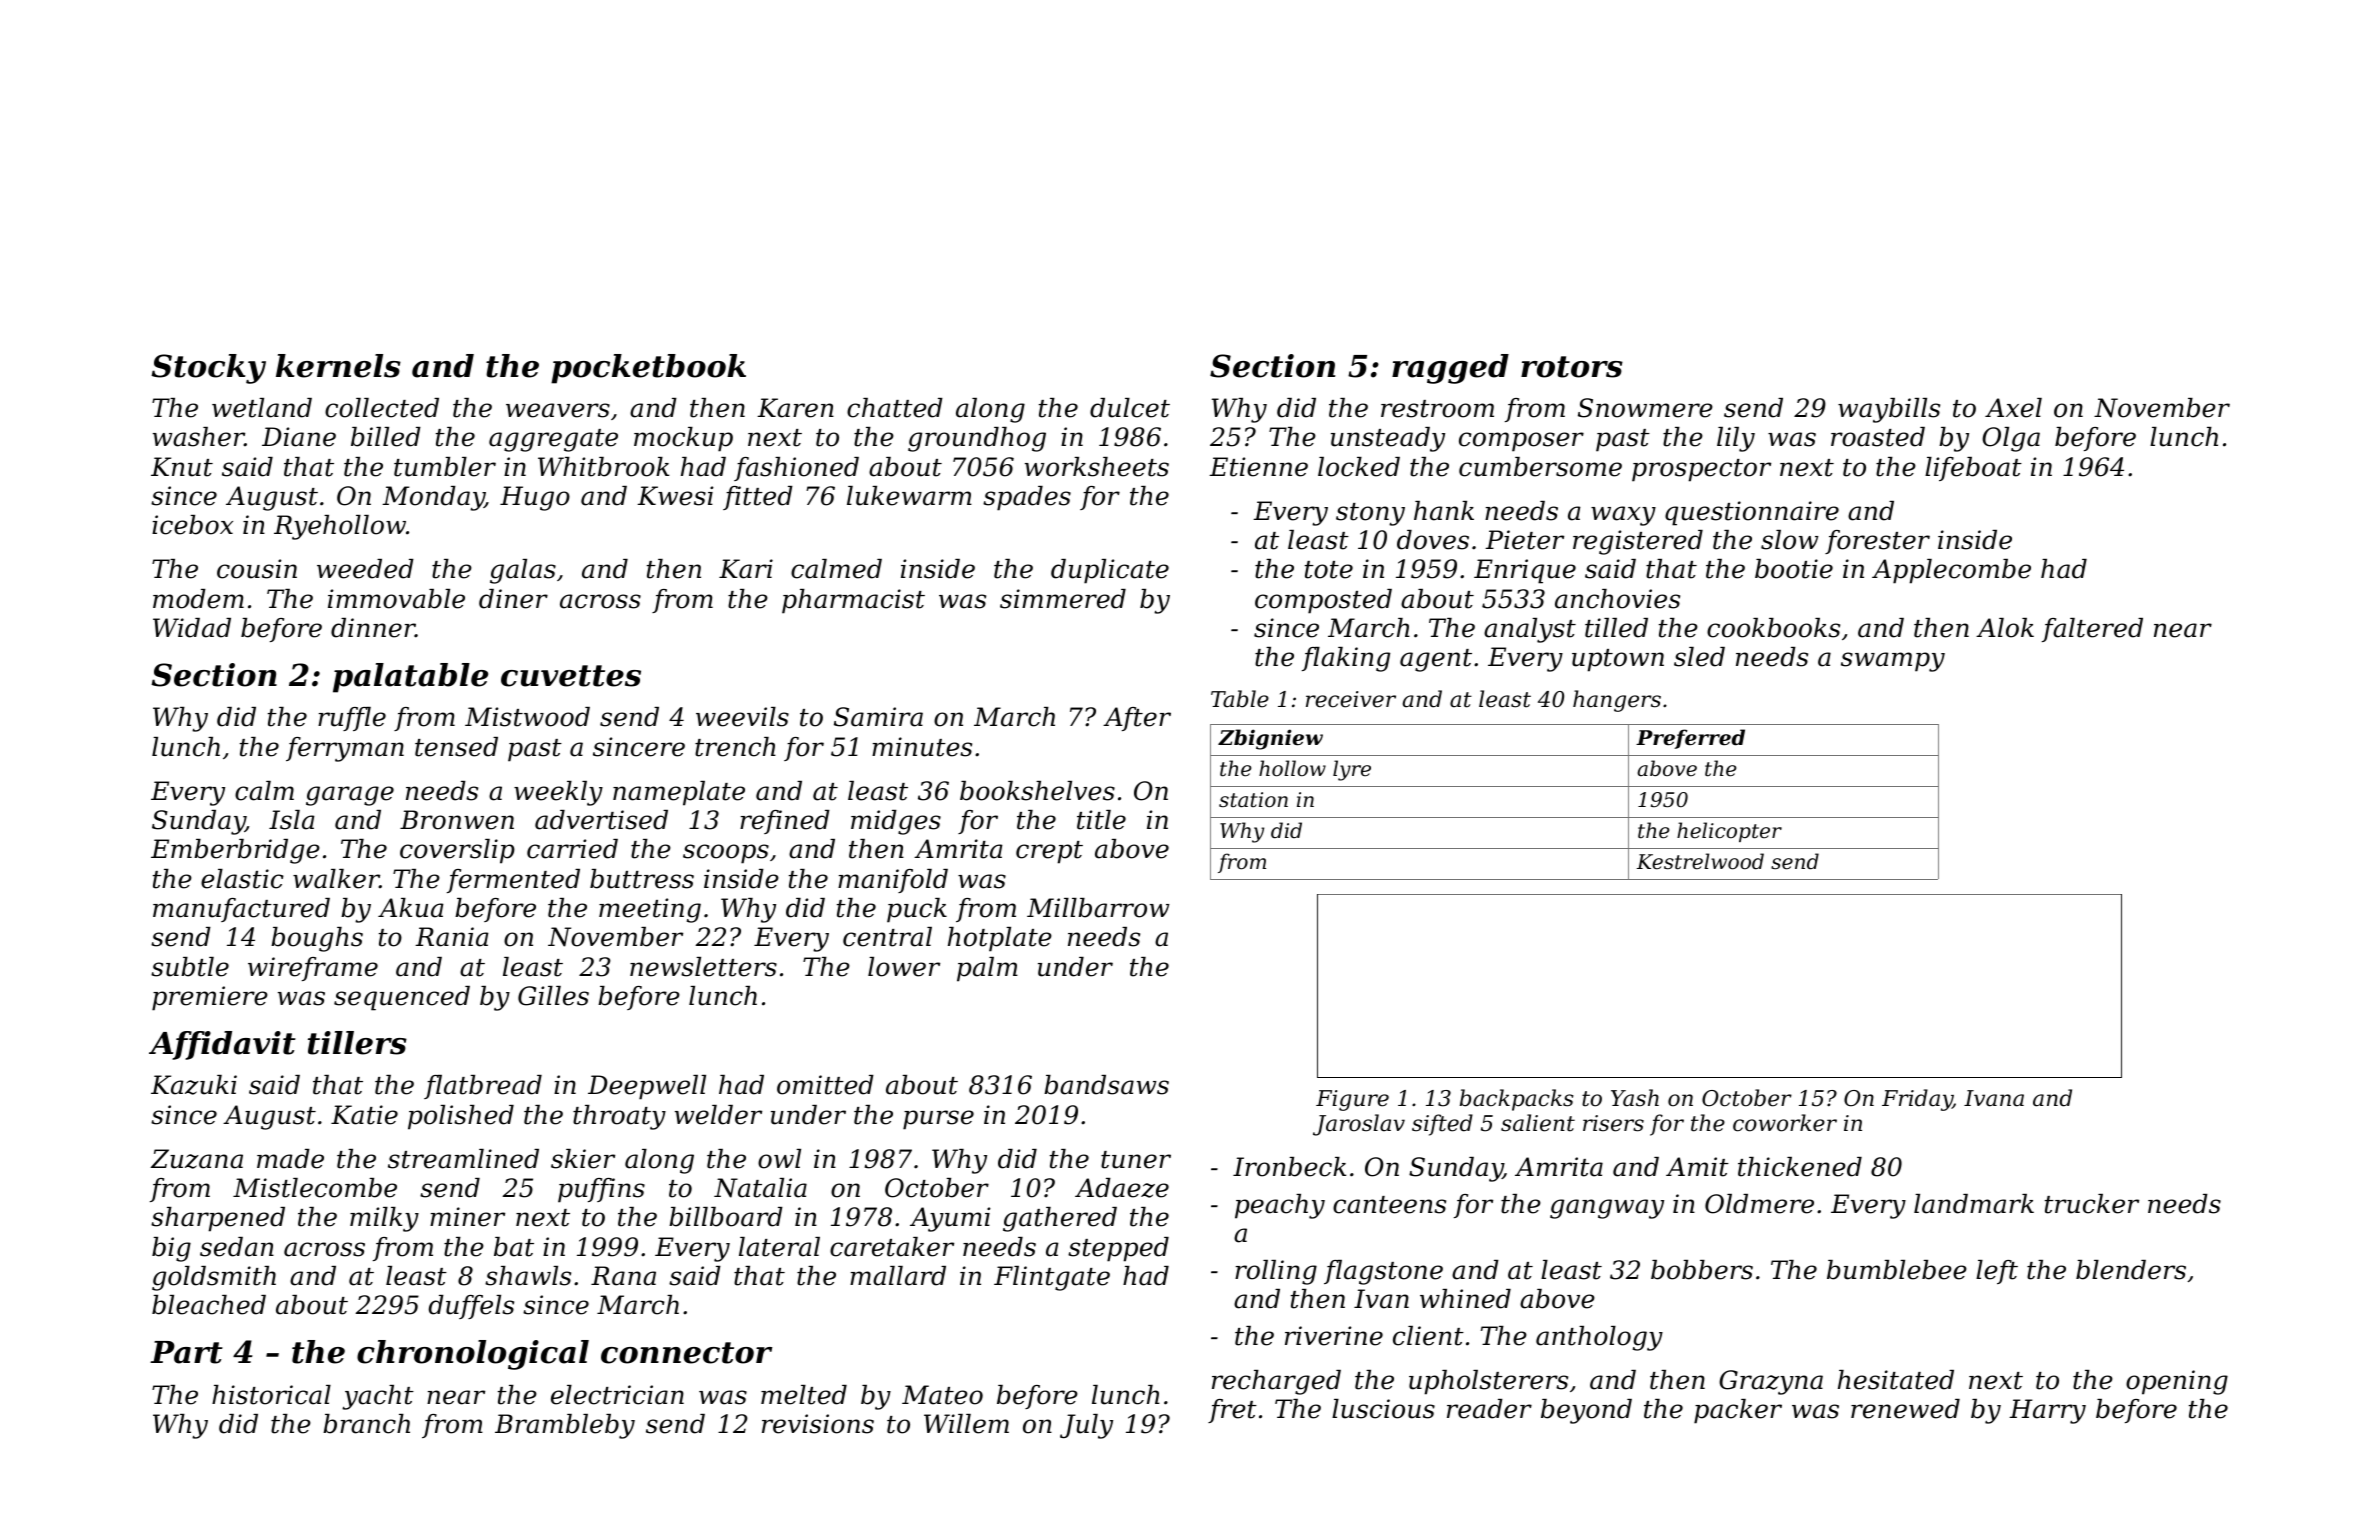 The image size is (2380, 1540). I want to click on lifeboat, so click(1973, 469).
